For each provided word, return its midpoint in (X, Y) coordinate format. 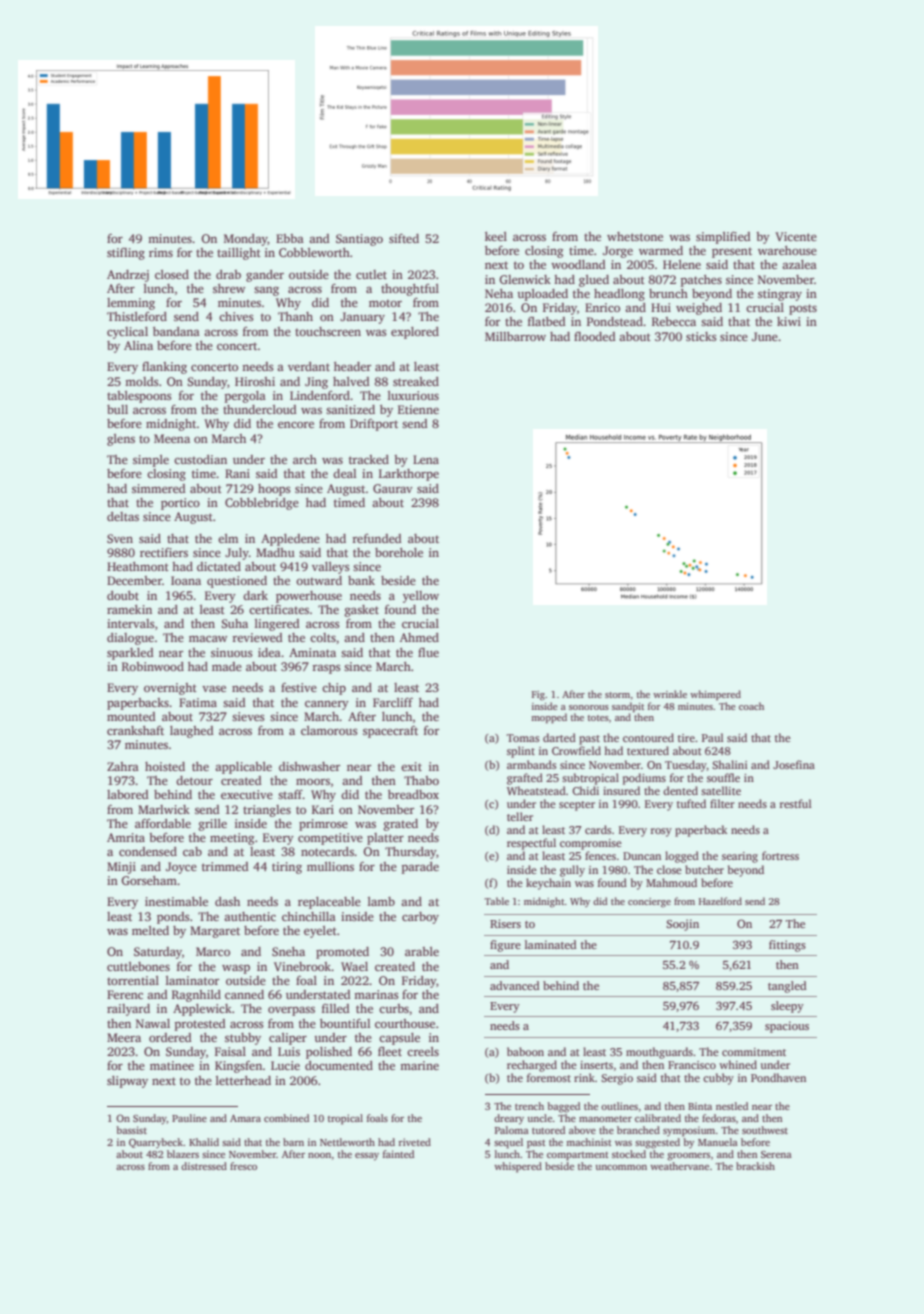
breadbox (413, 794)
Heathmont (138, 566)
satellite (721, 790)
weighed (699, 309)
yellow (421, 597)
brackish (755, 1166)
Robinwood (153, 666)
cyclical (127, 333)
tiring (287, 868)
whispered (518, 1167)
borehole (399, 552)
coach (751, 706)
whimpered (715, 695)
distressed (204, 1166)
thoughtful (410, 290)
